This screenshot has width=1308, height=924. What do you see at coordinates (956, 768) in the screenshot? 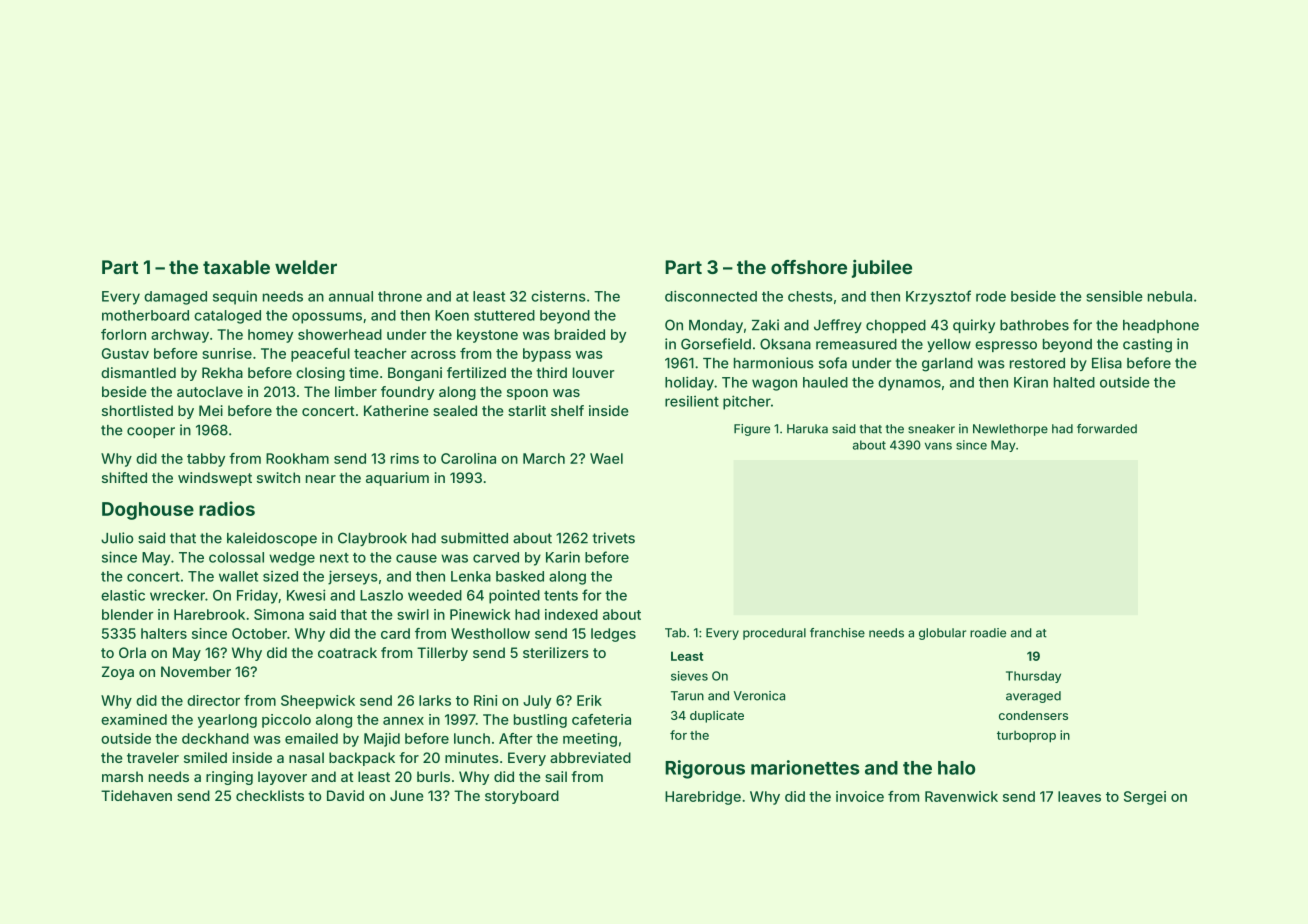
I see `halo` at bounding box center [956, 768].
